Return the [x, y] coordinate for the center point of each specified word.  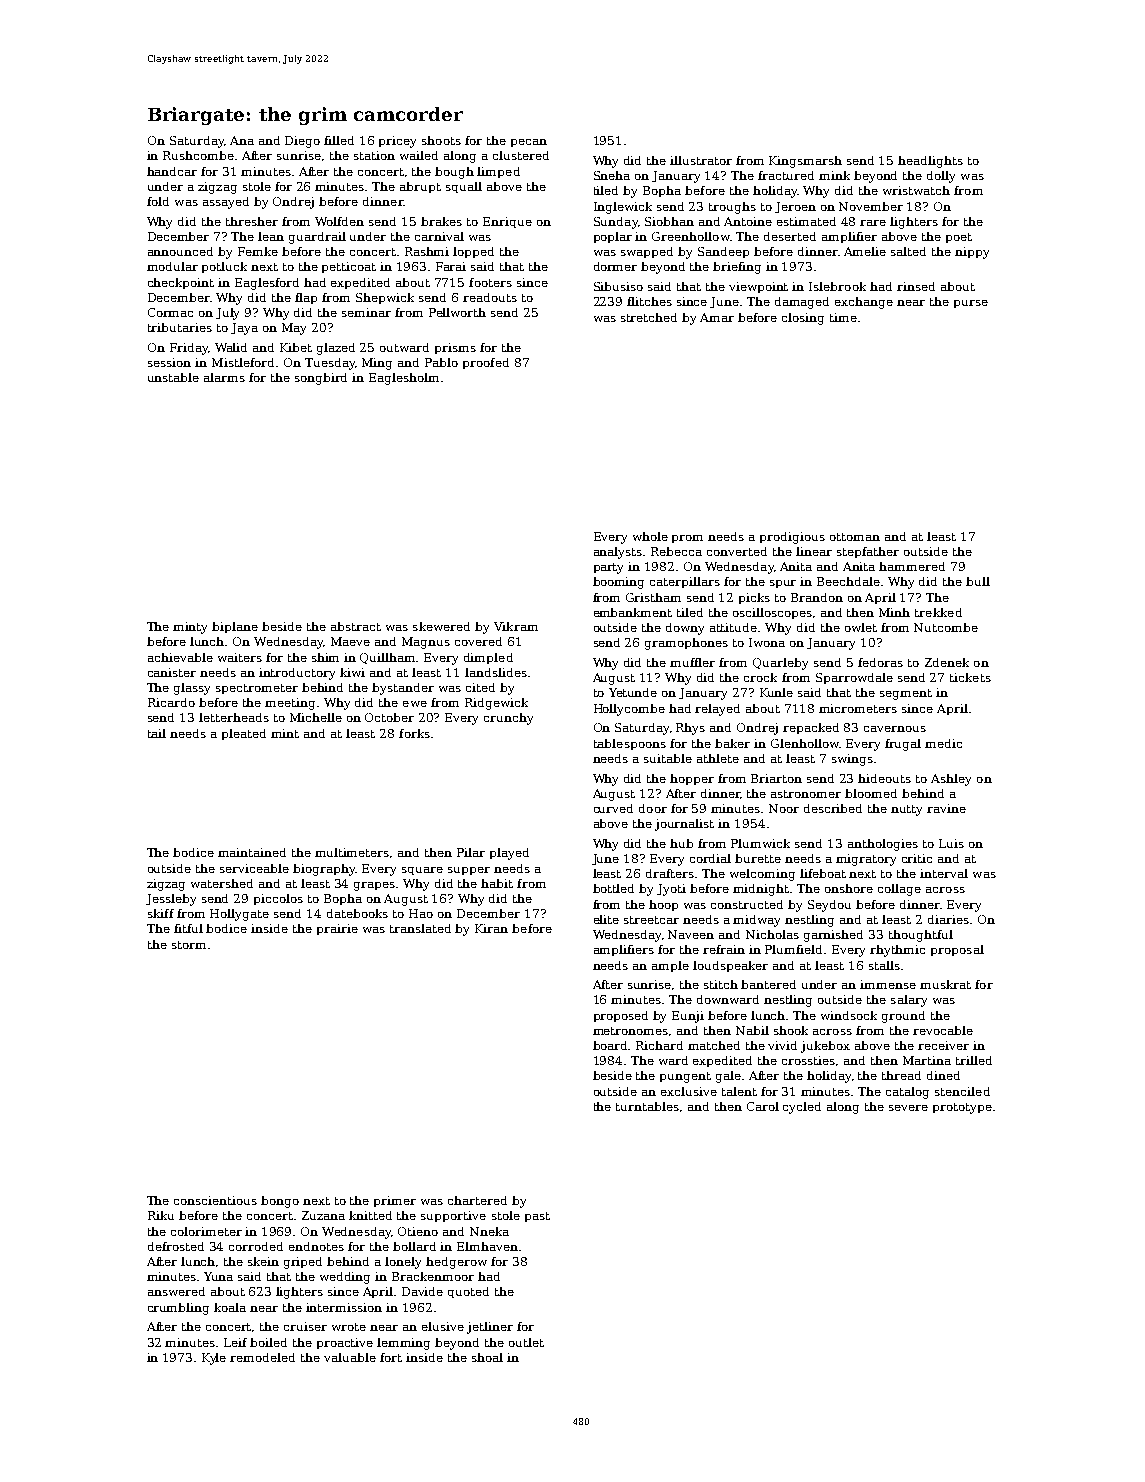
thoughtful [921, 936]
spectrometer [257, 689]
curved [613, 808]
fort [391, 1357]
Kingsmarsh [805, 162]
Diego [302, 142]
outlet [526, 1342]
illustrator [701, 160]
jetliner [490, 1328]
